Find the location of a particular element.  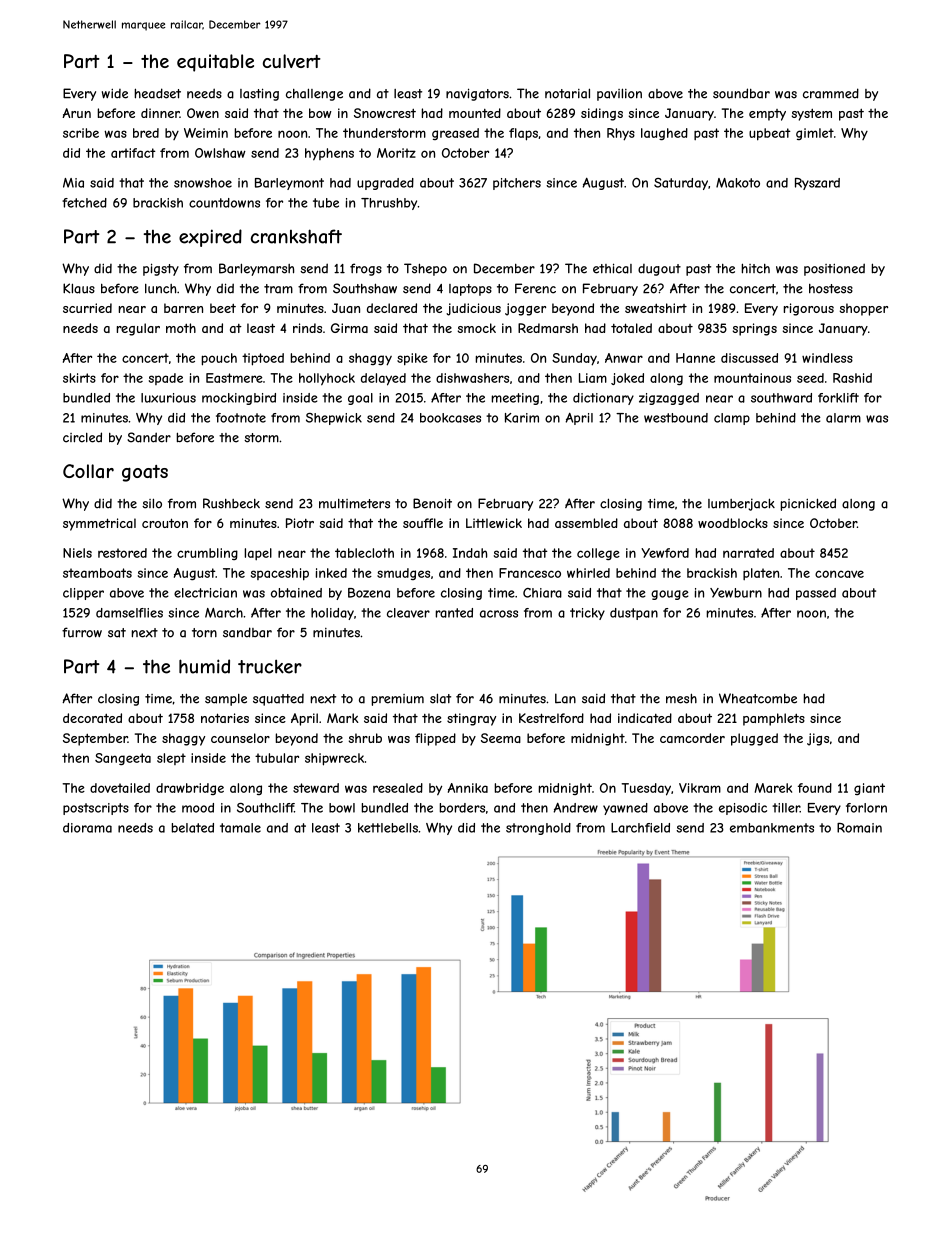

meeting is located at coordinates (515, 399).
